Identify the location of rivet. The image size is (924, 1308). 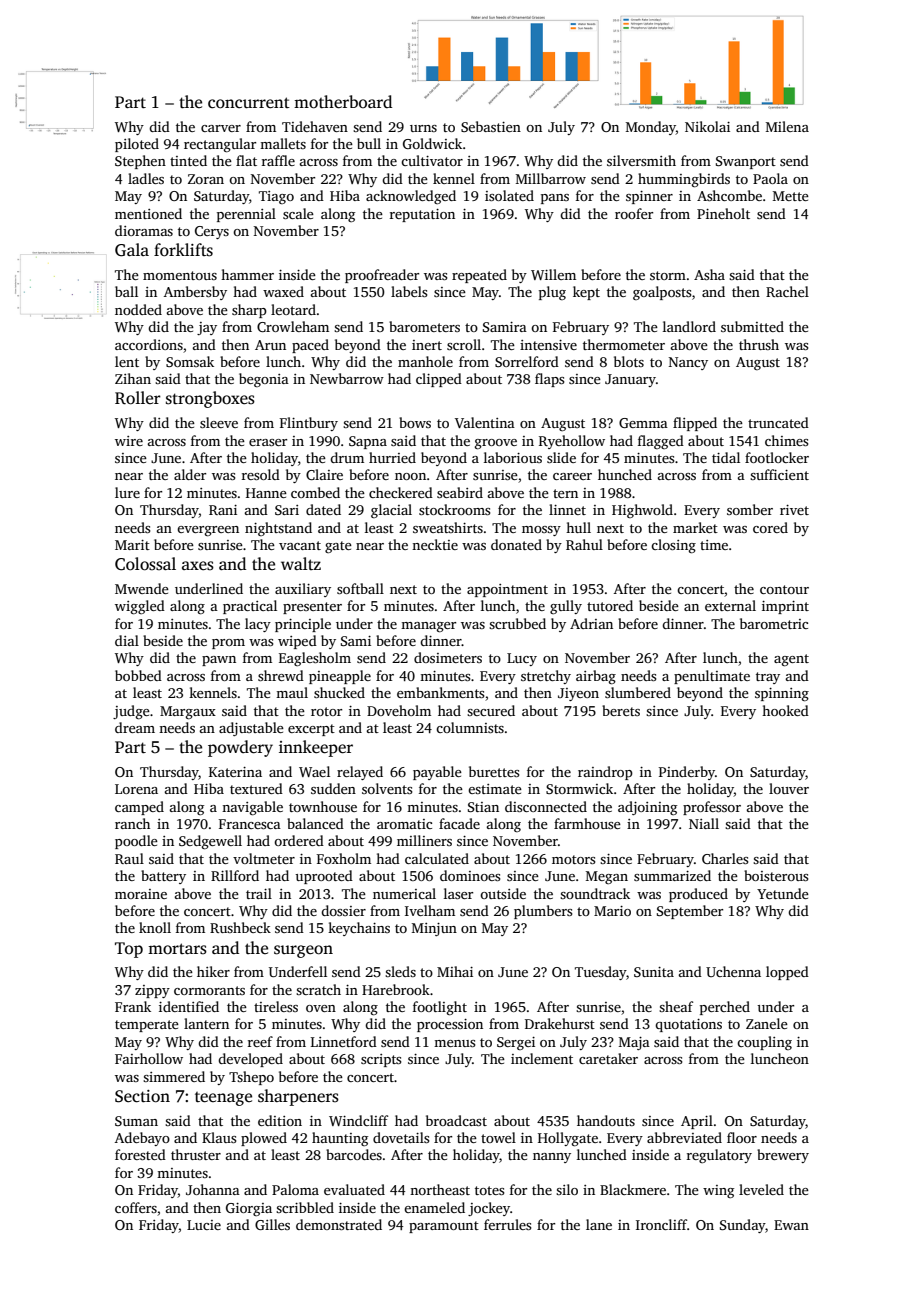
(794, 510).
